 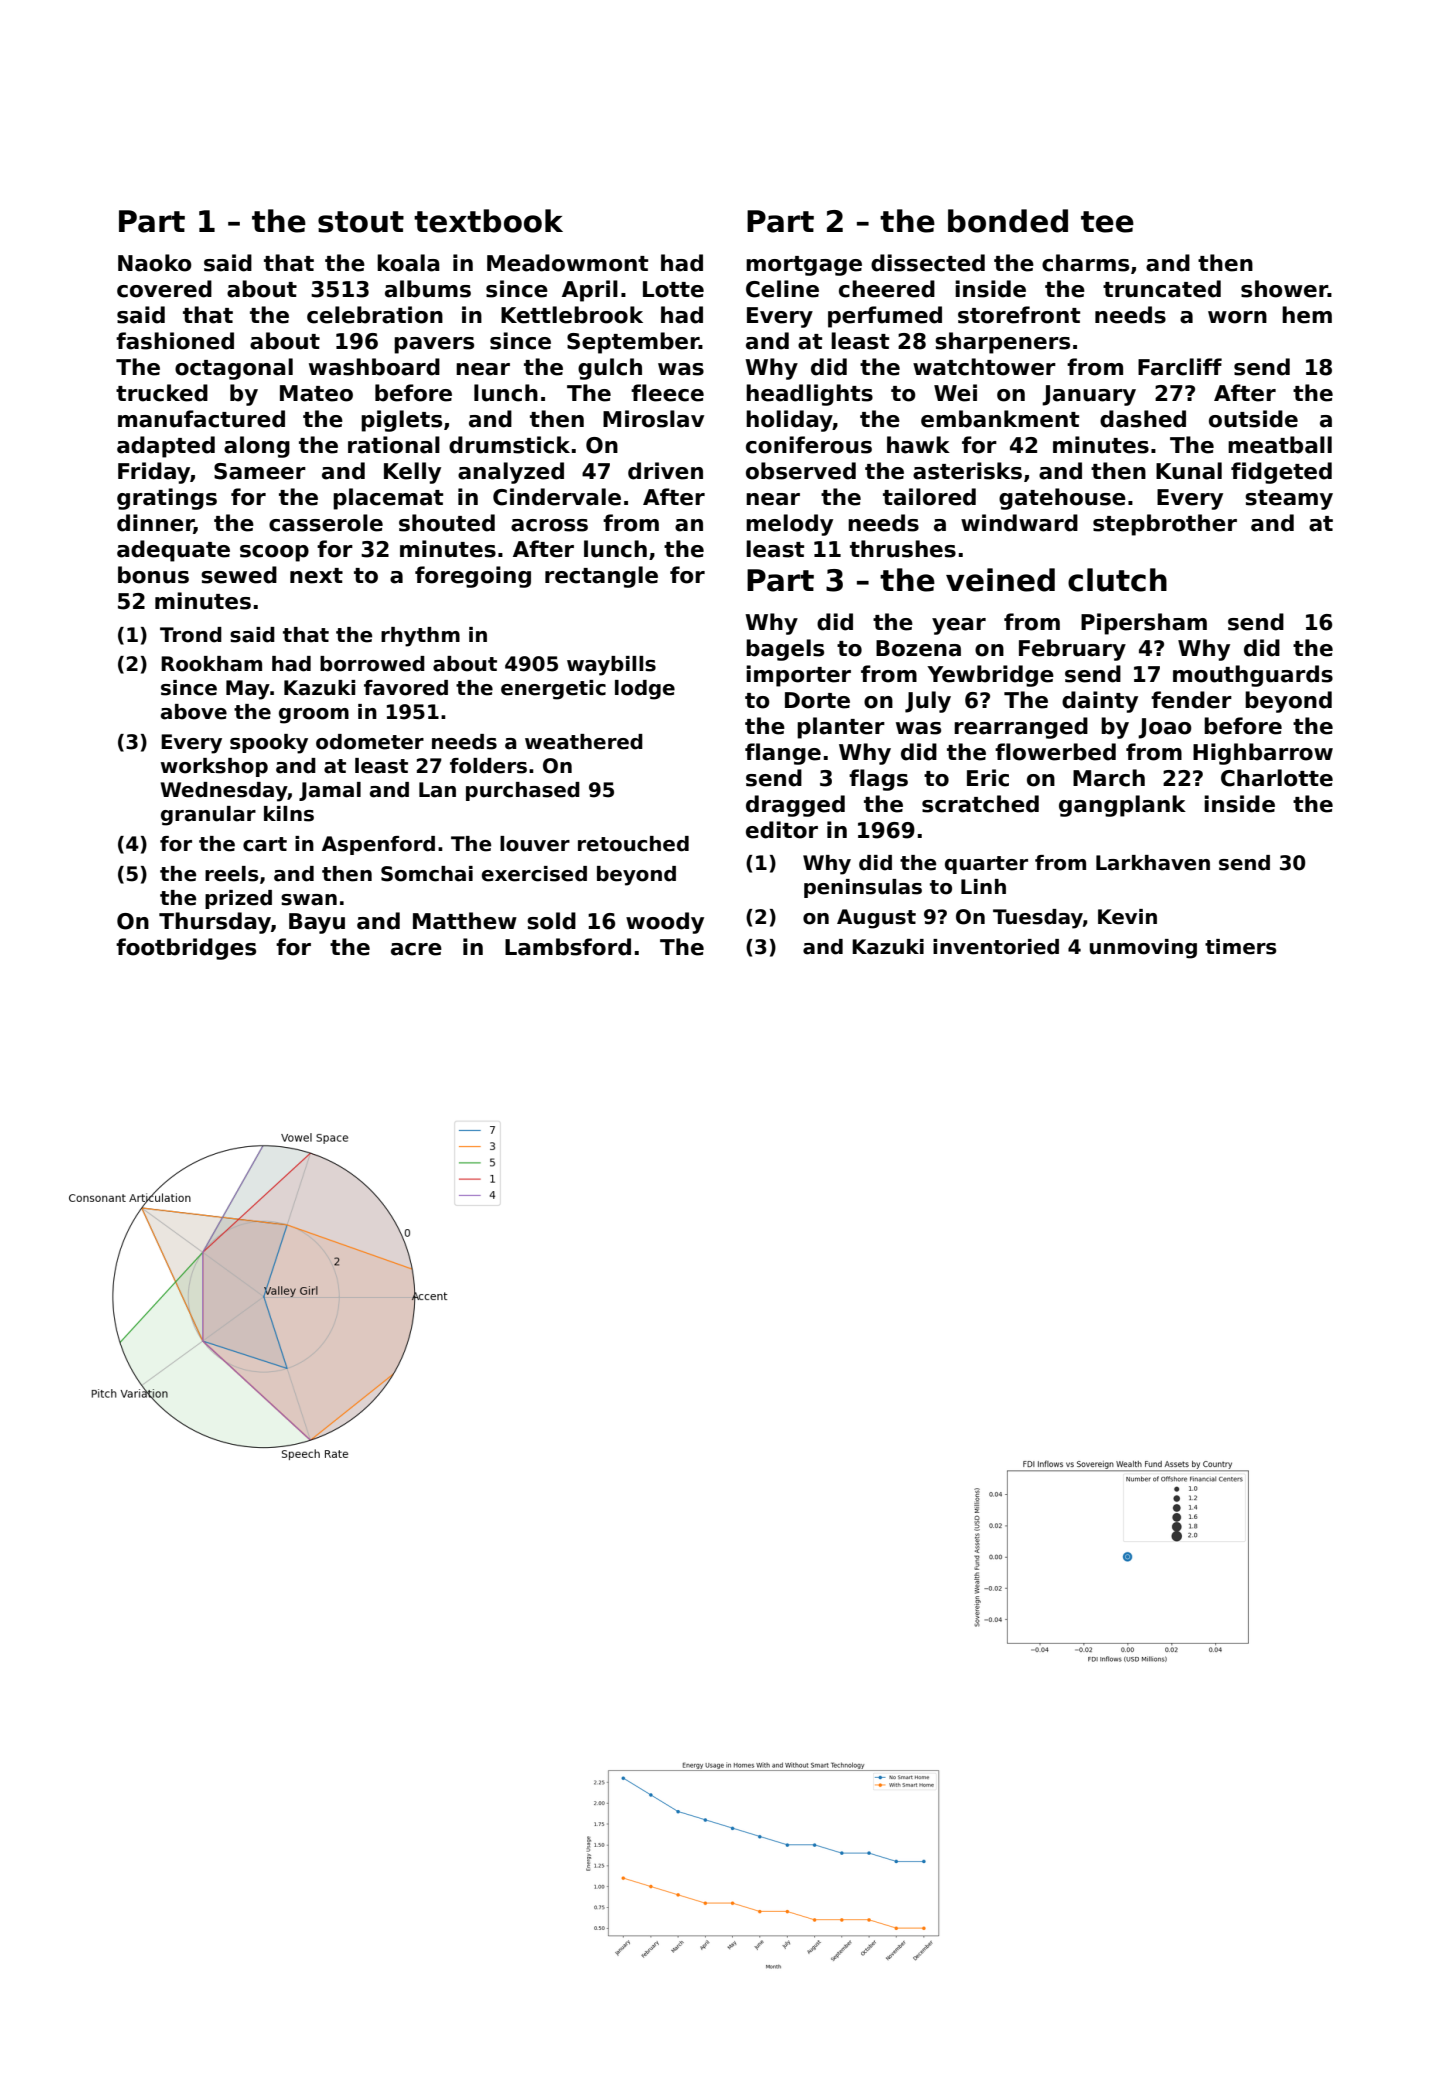 I want to click on Joao, so click(x=1165, y=728).
